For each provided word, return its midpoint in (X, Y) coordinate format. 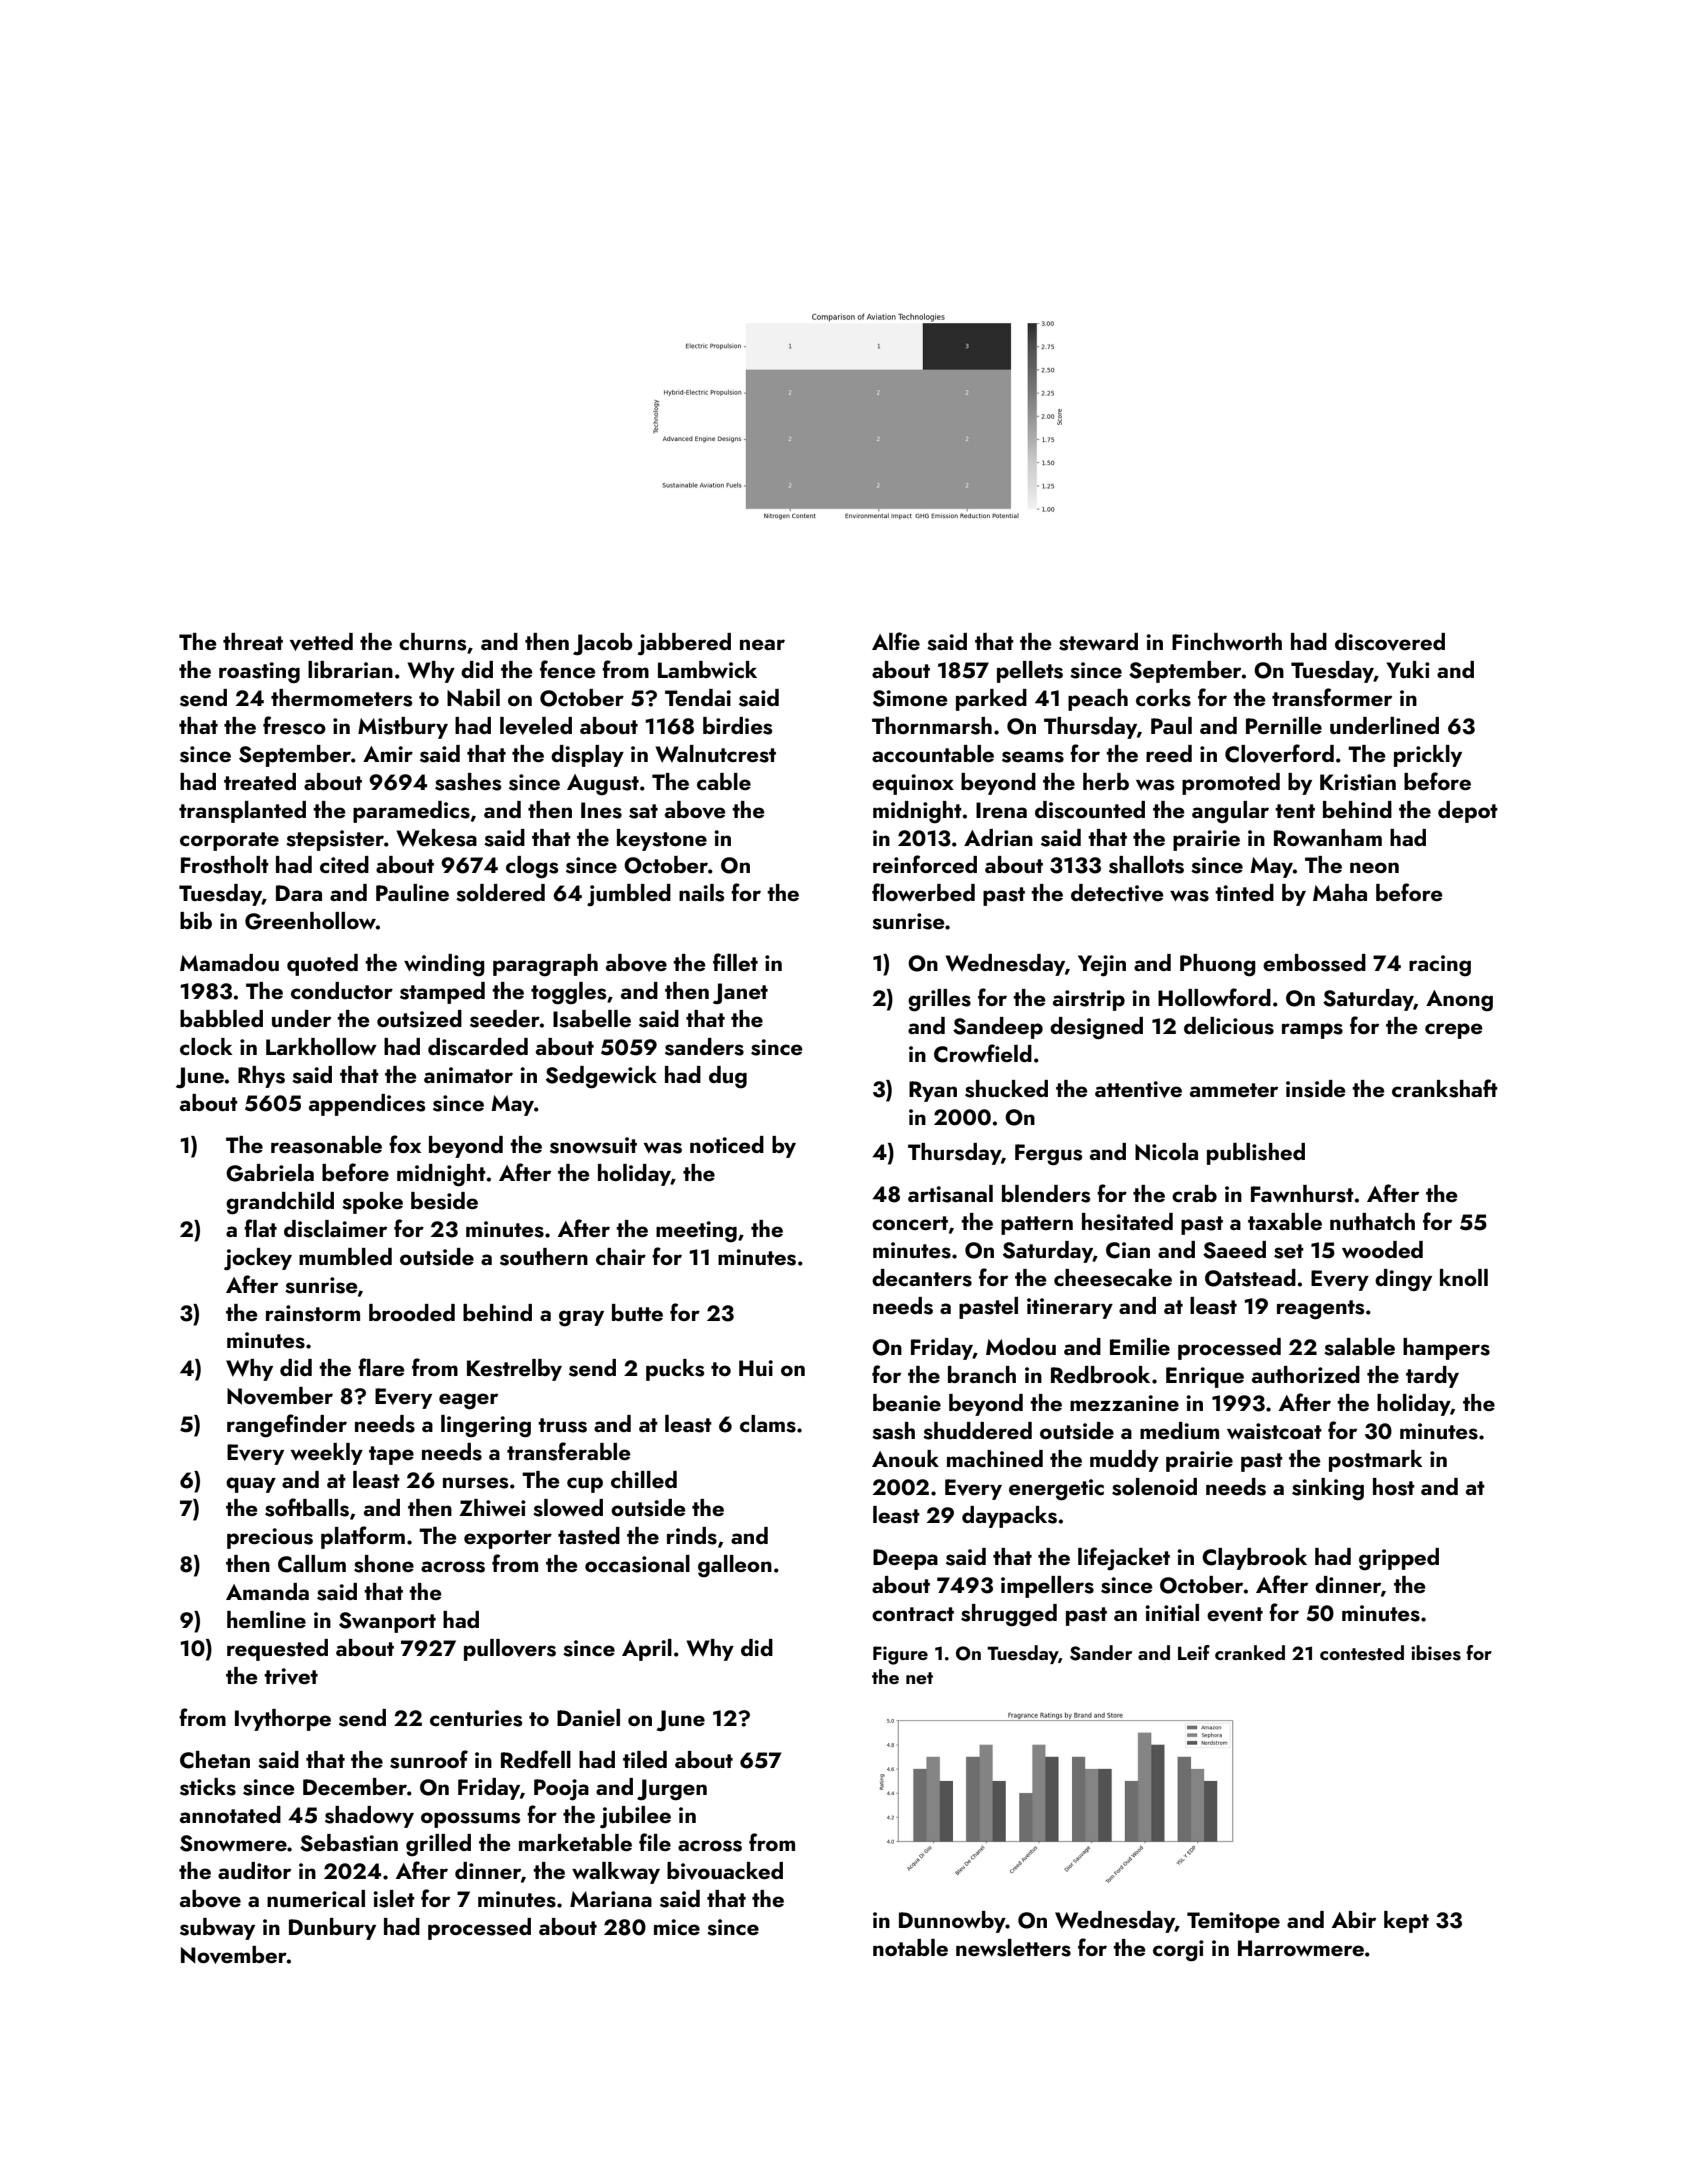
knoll (1464, 1277)
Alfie (896, 641)
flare (381, 1367)
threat (253, 641)
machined (995, 1458)
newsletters (1013, 1948)
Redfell (536, 1759)
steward (1098, 642)
